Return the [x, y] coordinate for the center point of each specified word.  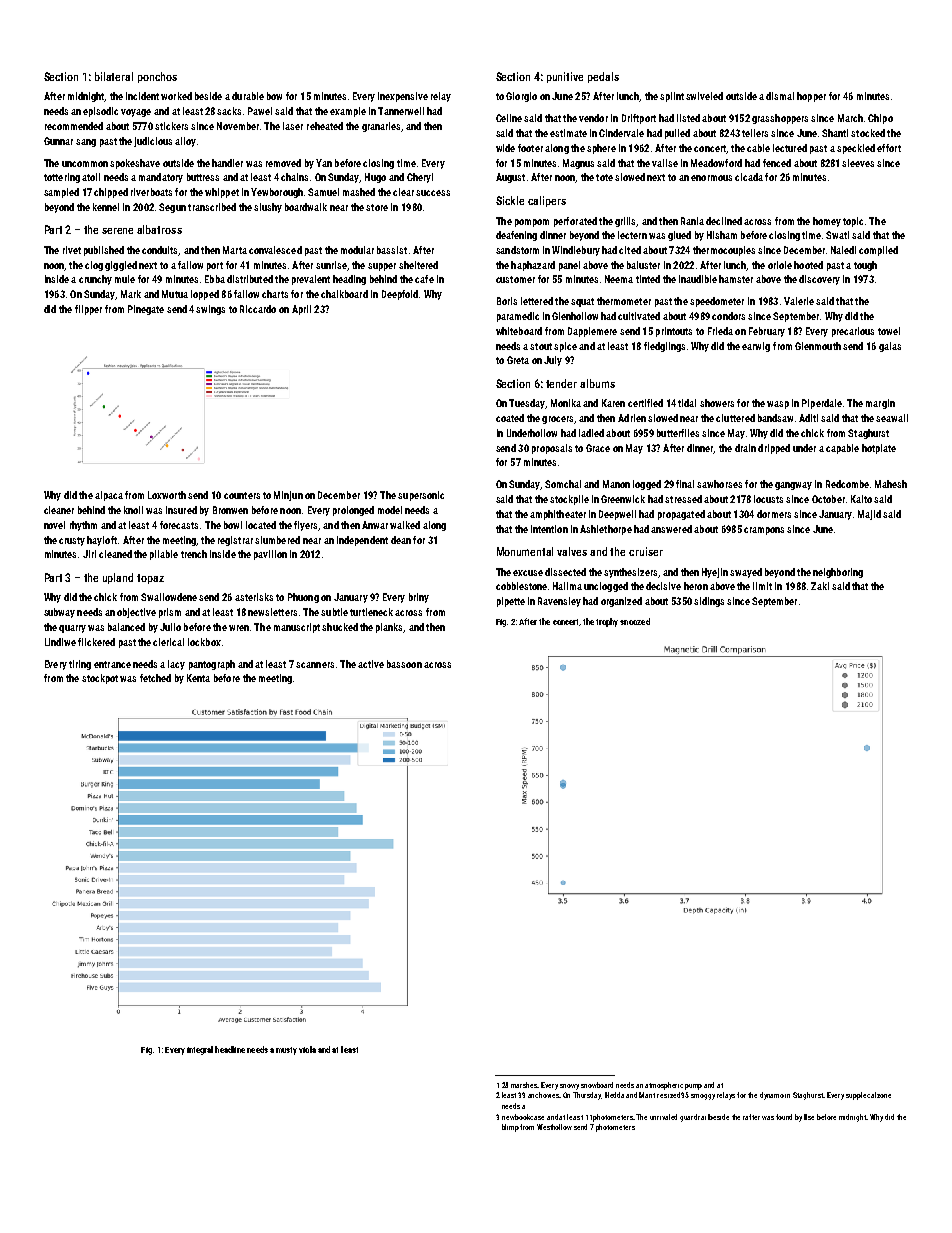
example [348, 112]
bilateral [114, 76]
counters [242, 495]
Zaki [820, 586]
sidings [709, 602]
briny [419, 598]
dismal [780, 96]
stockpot [100, 679]
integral [200, 1050]
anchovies [544, 1095]
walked [405, 525]
